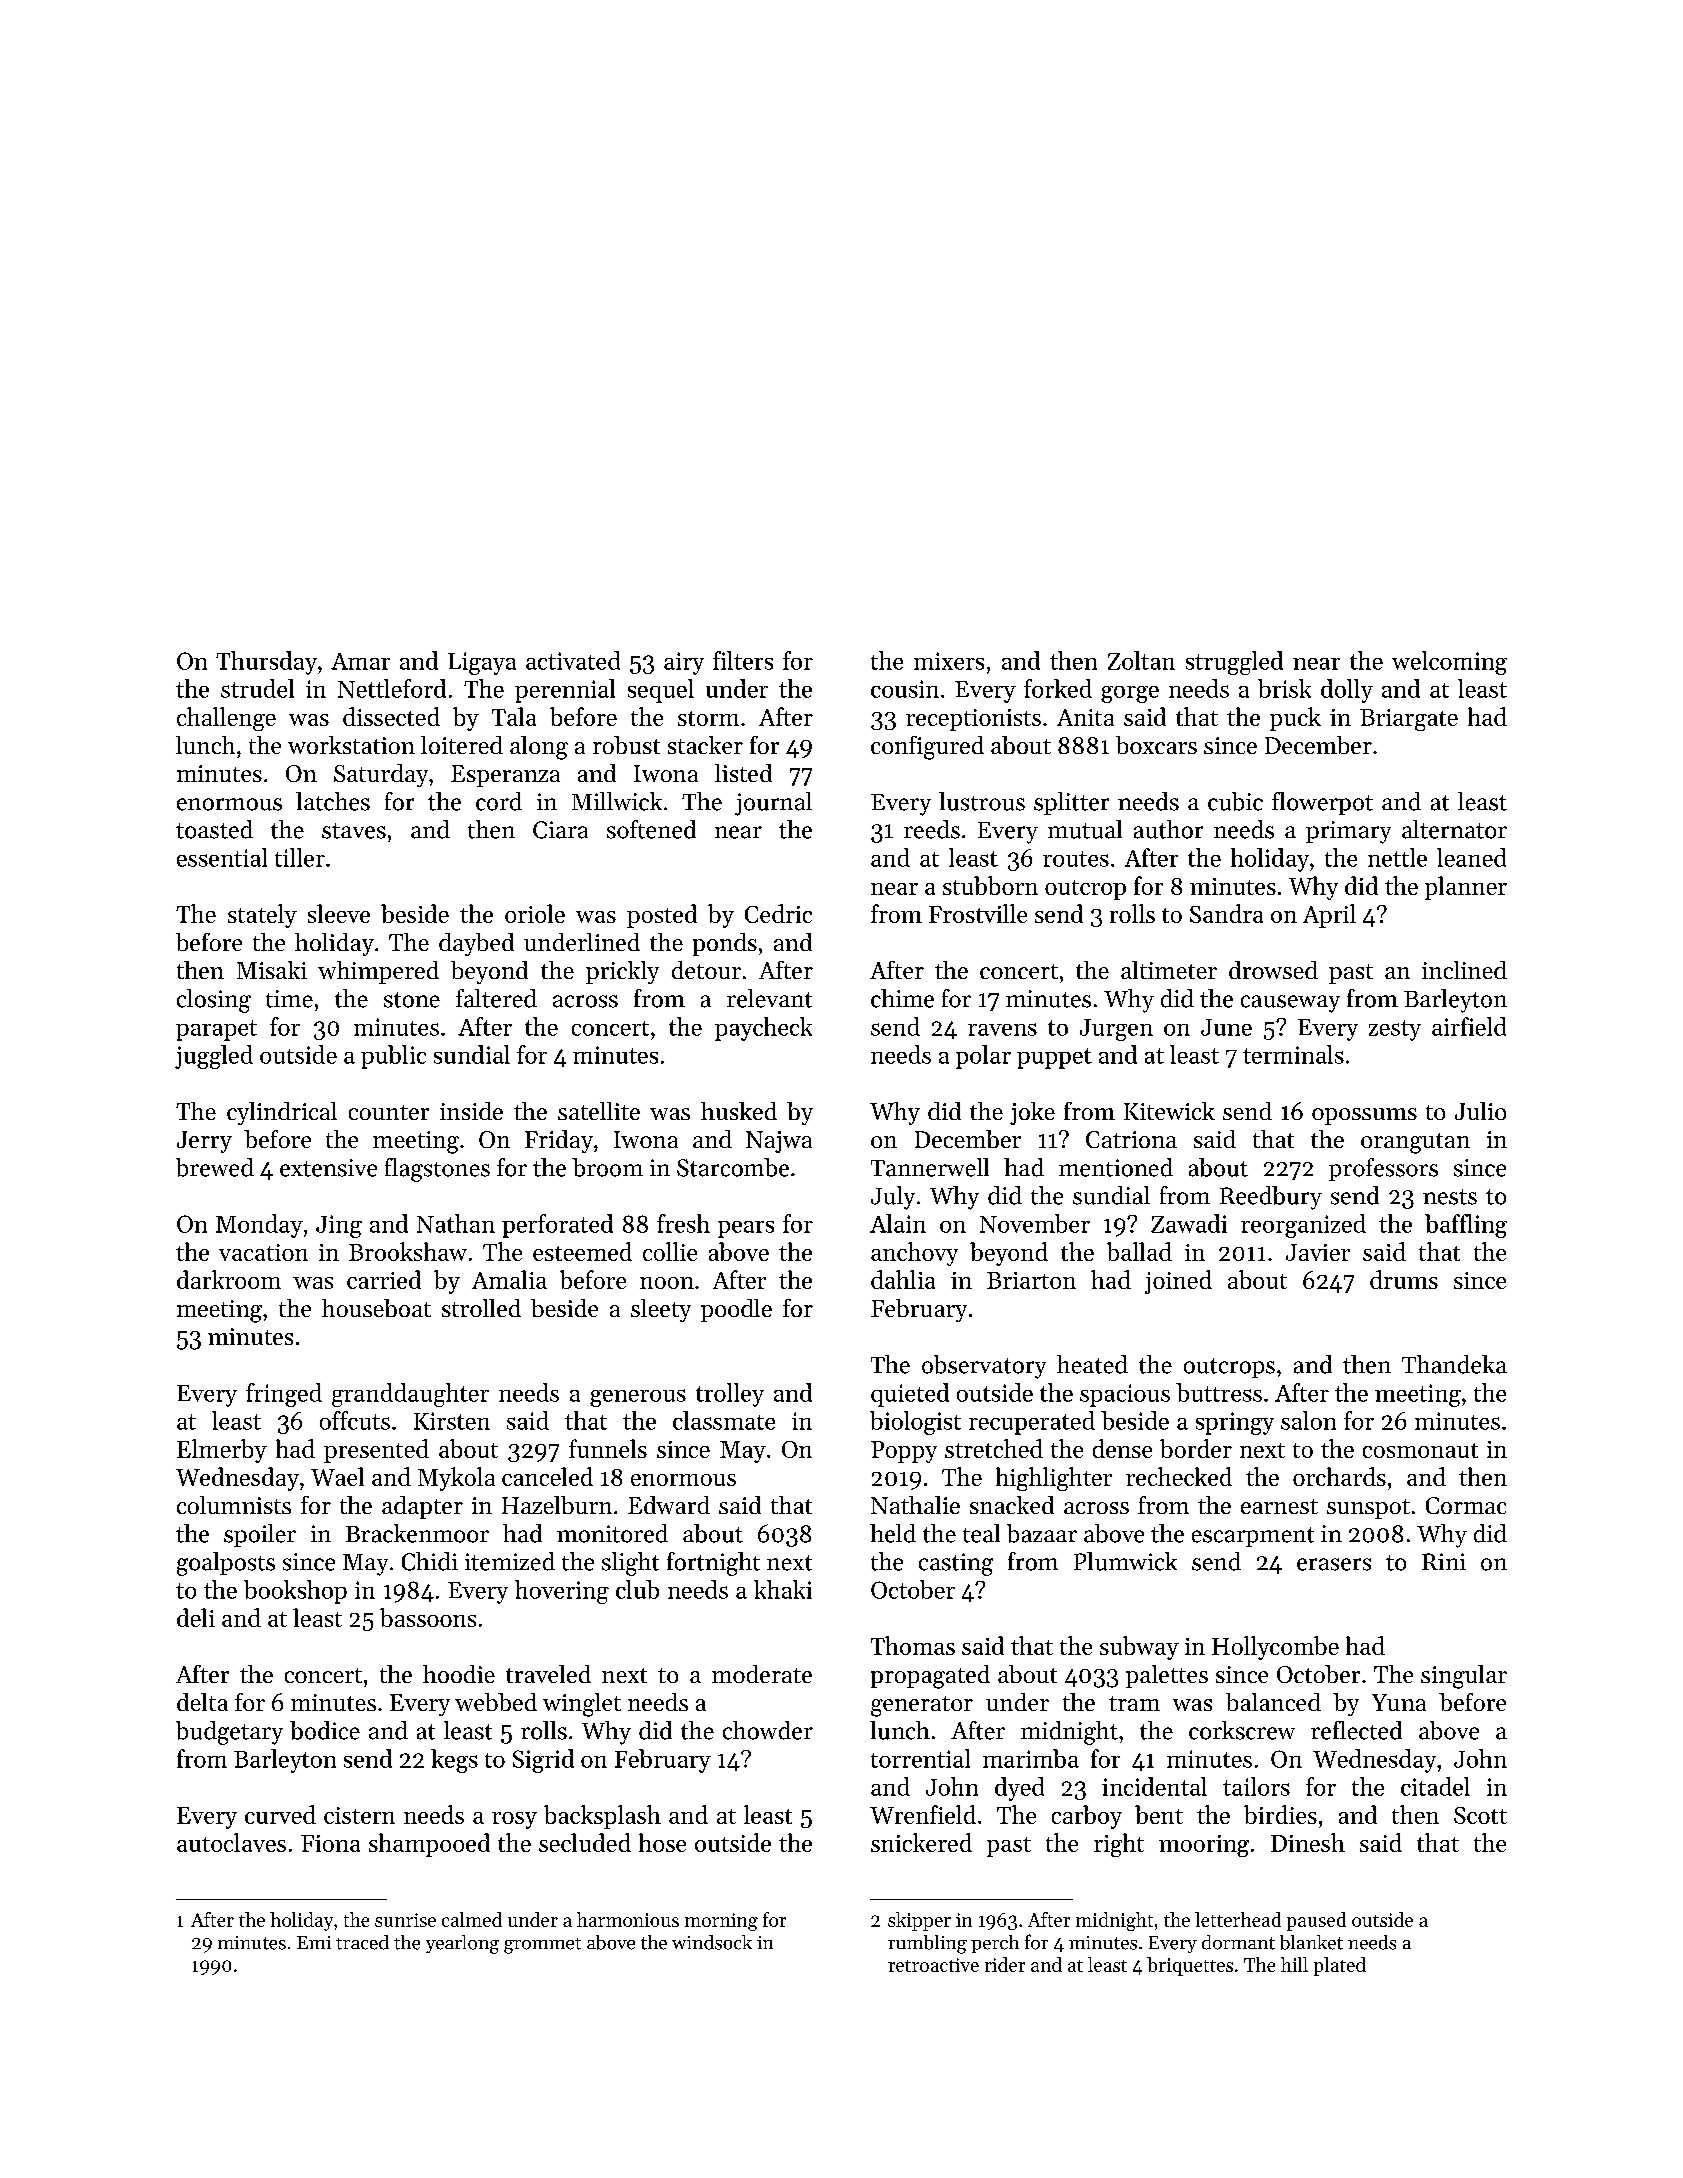 The height and width of the document is (2178, 1683). What do you see at coordinates (542, 1946) in the document?
I see `grommet` at bounding box center [542, 1946].
